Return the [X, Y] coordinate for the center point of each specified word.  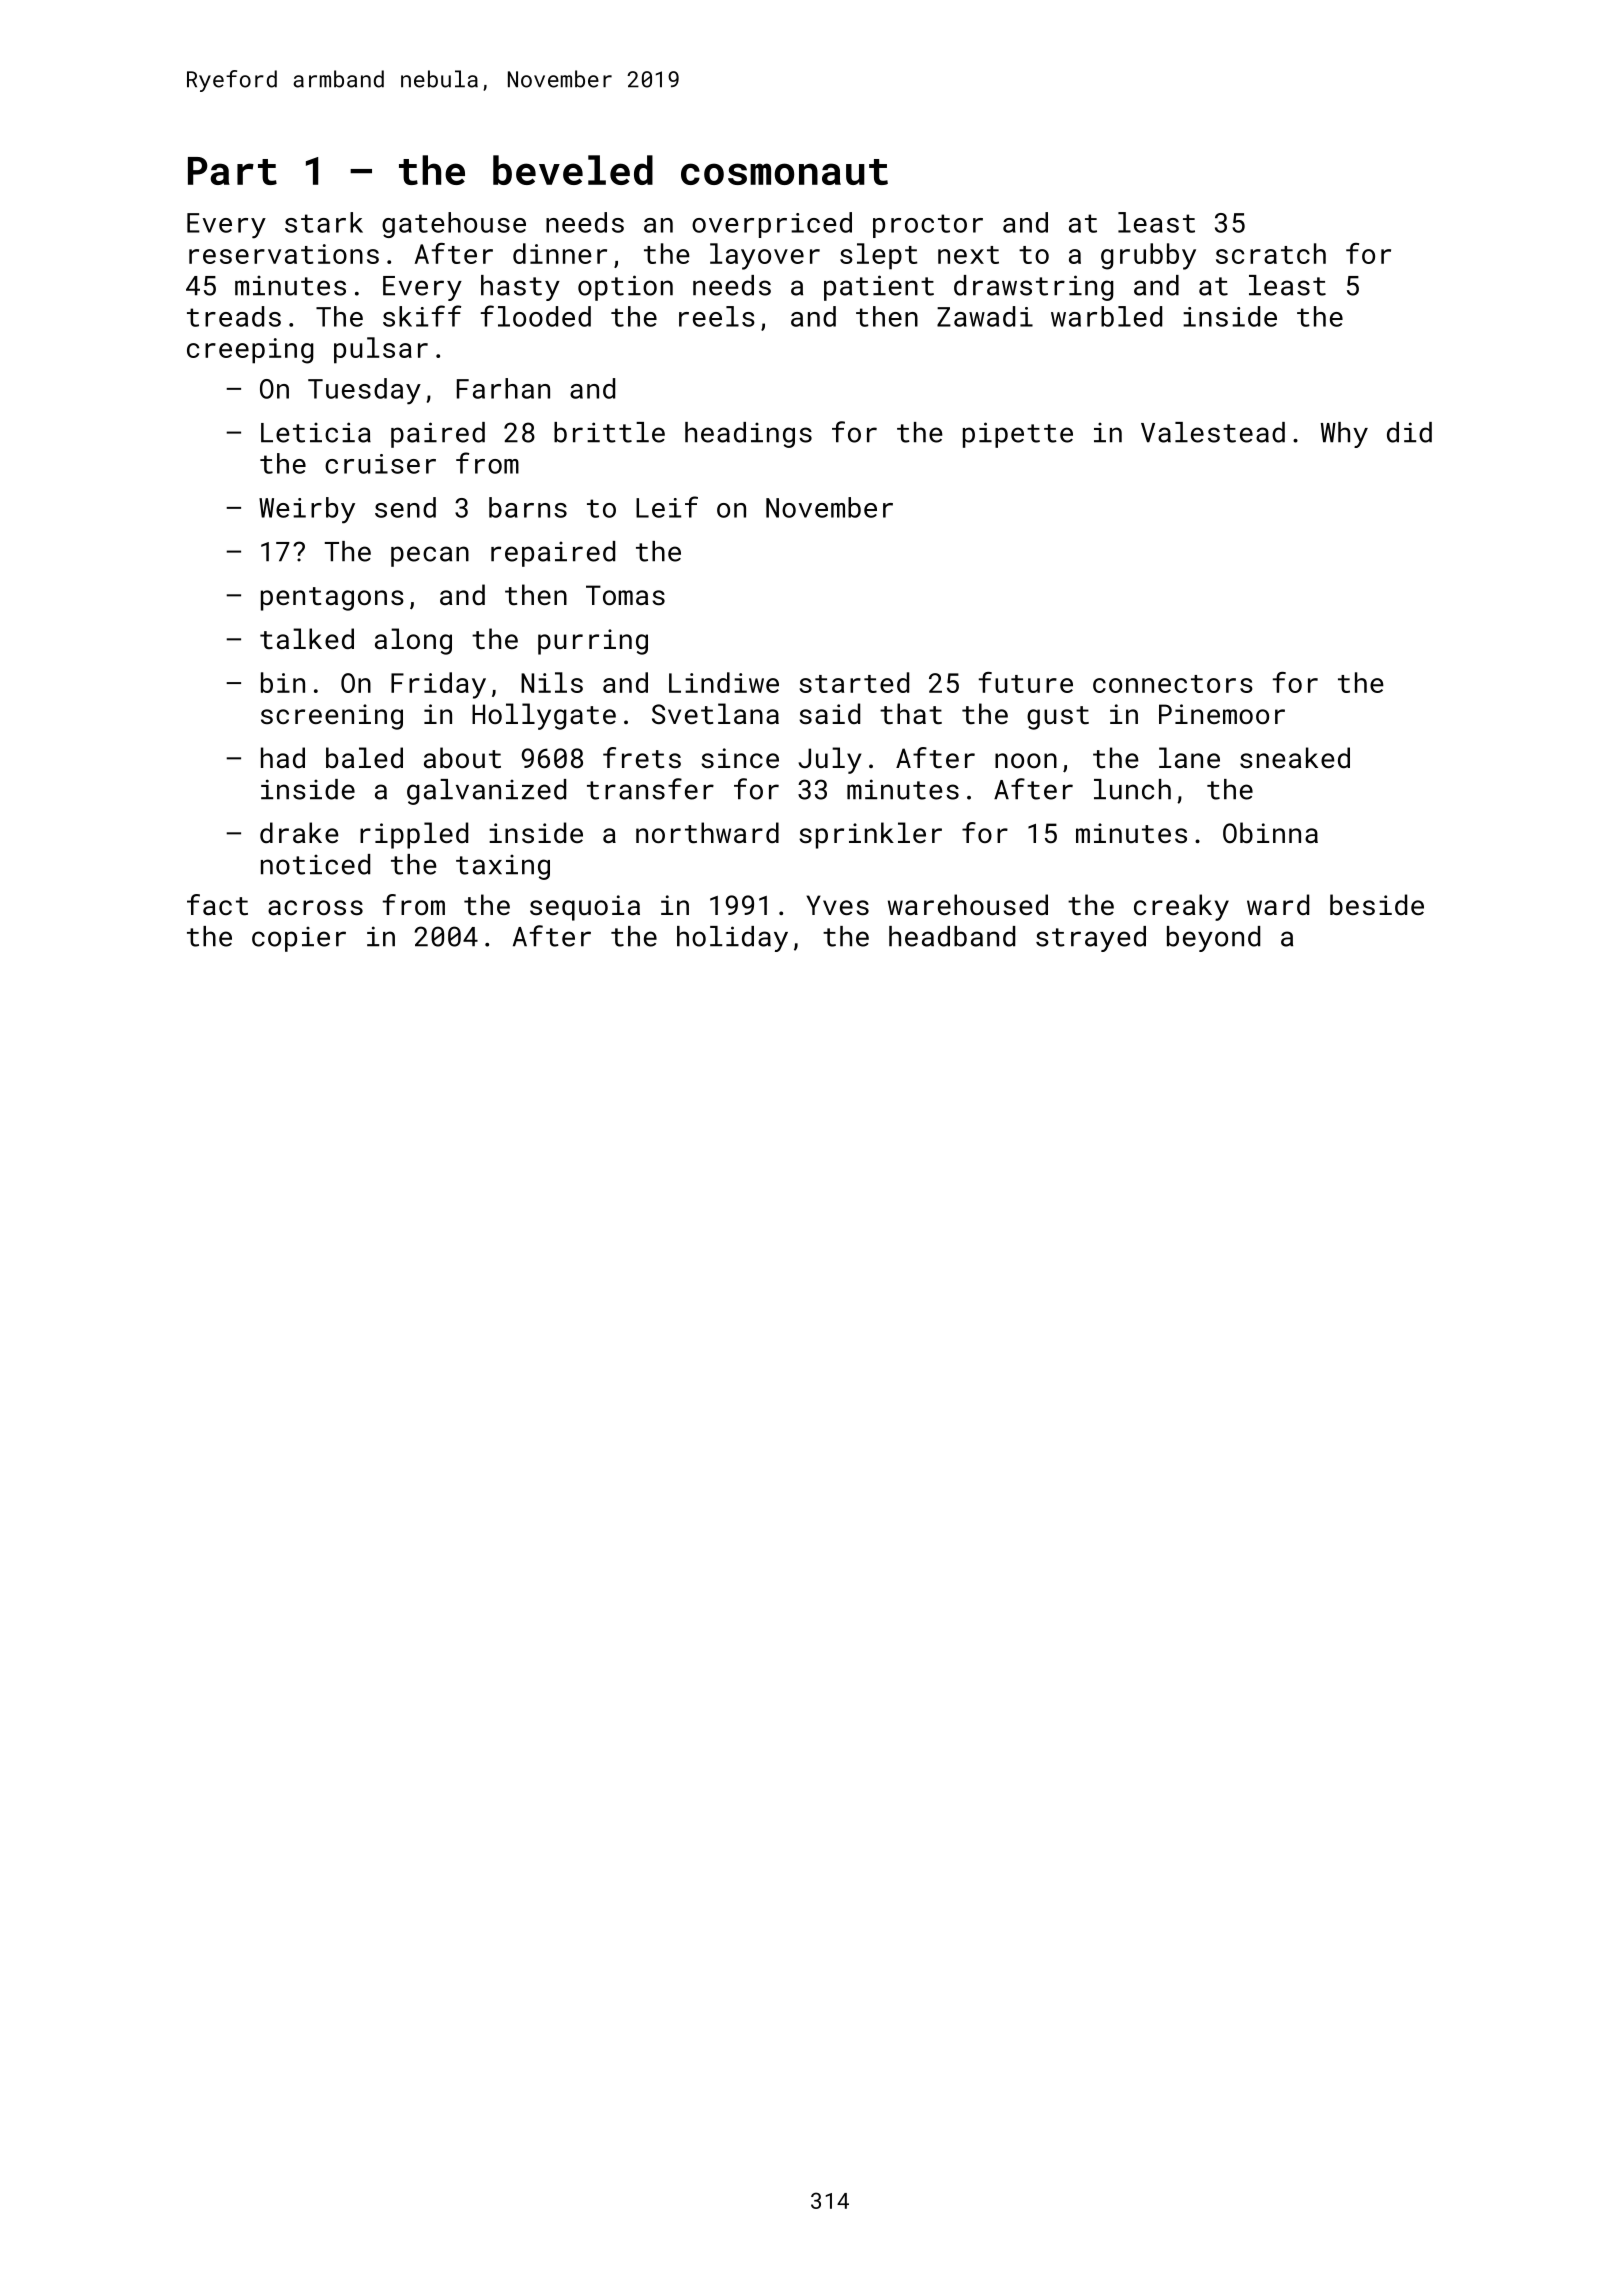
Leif [667, 507]
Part [232, 171]
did [1409, 432]
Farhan [503, 388]
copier [299, 939]
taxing [503, 867]
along [413, 641]
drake [299, 832]
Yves [837, 905]
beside [1377, 904]
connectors [1173, 684]
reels [717, 316]
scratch [1271, 253]
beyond [1213, 939]
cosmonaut [784, 172]
